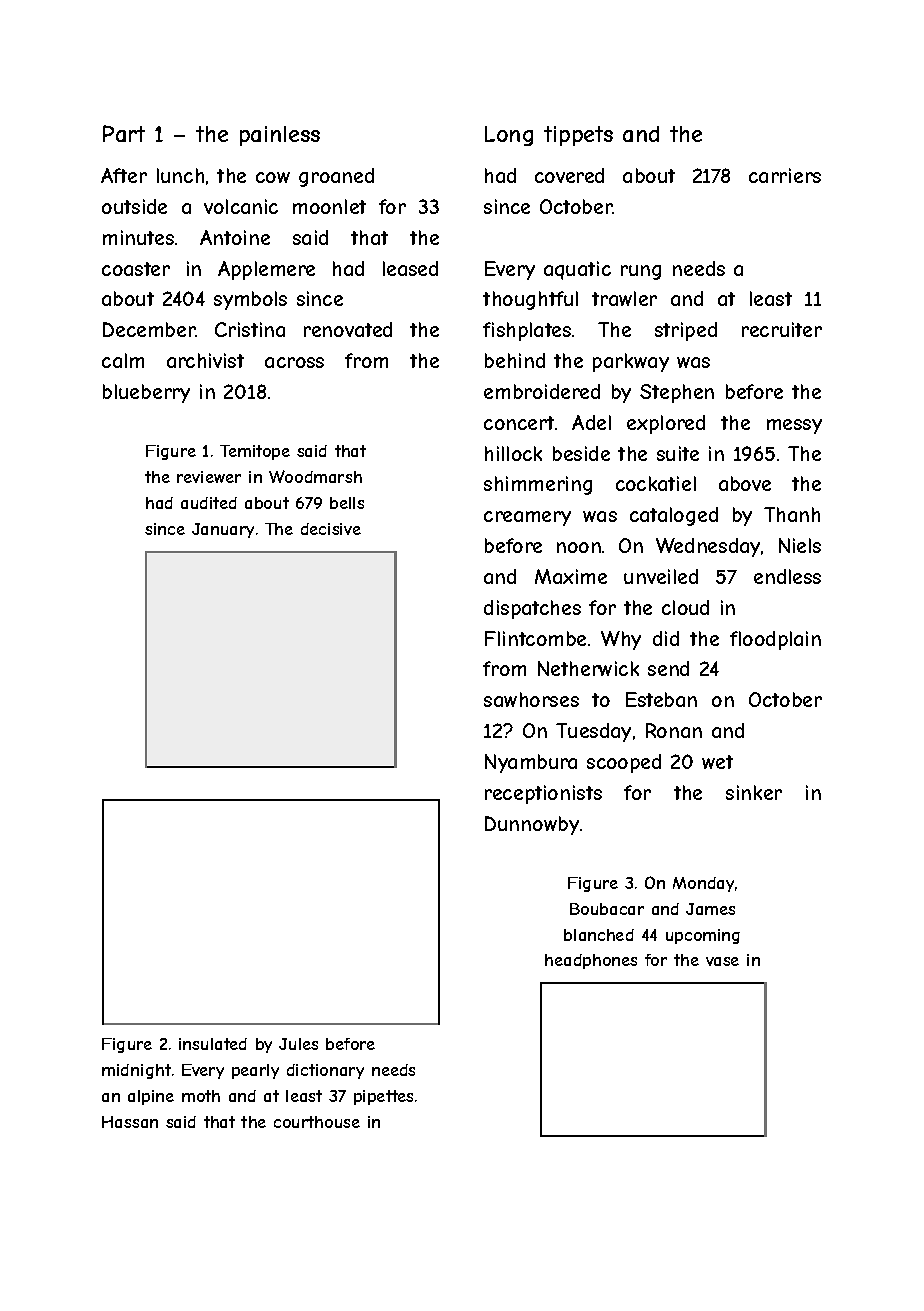  I want to click on endless, so click(787, 576).
